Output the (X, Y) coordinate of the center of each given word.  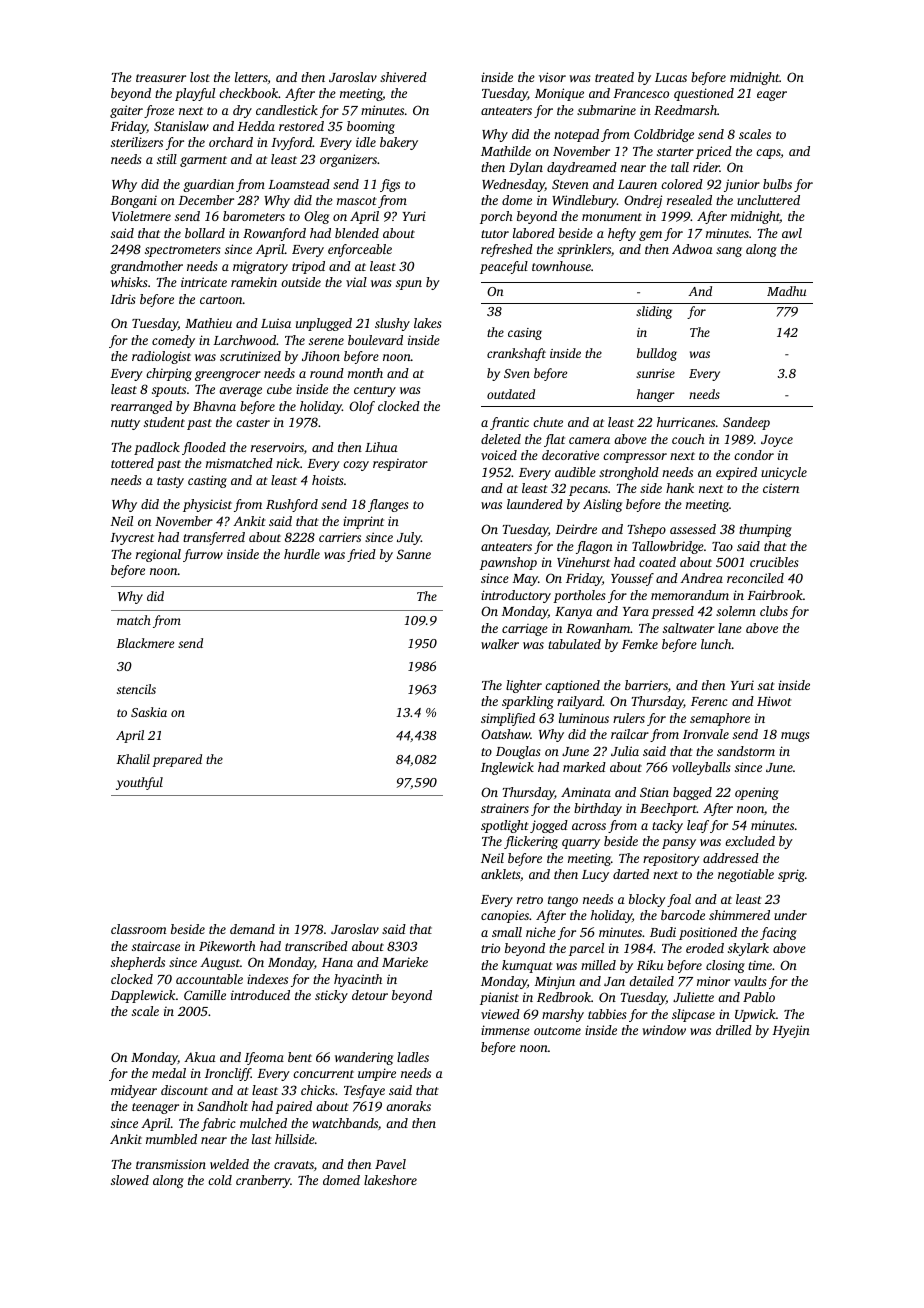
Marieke (405, 962)
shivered (403, 77)
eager (772, 96)
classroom (138, 929)
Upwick (755, 1015)
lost (200, 77)
